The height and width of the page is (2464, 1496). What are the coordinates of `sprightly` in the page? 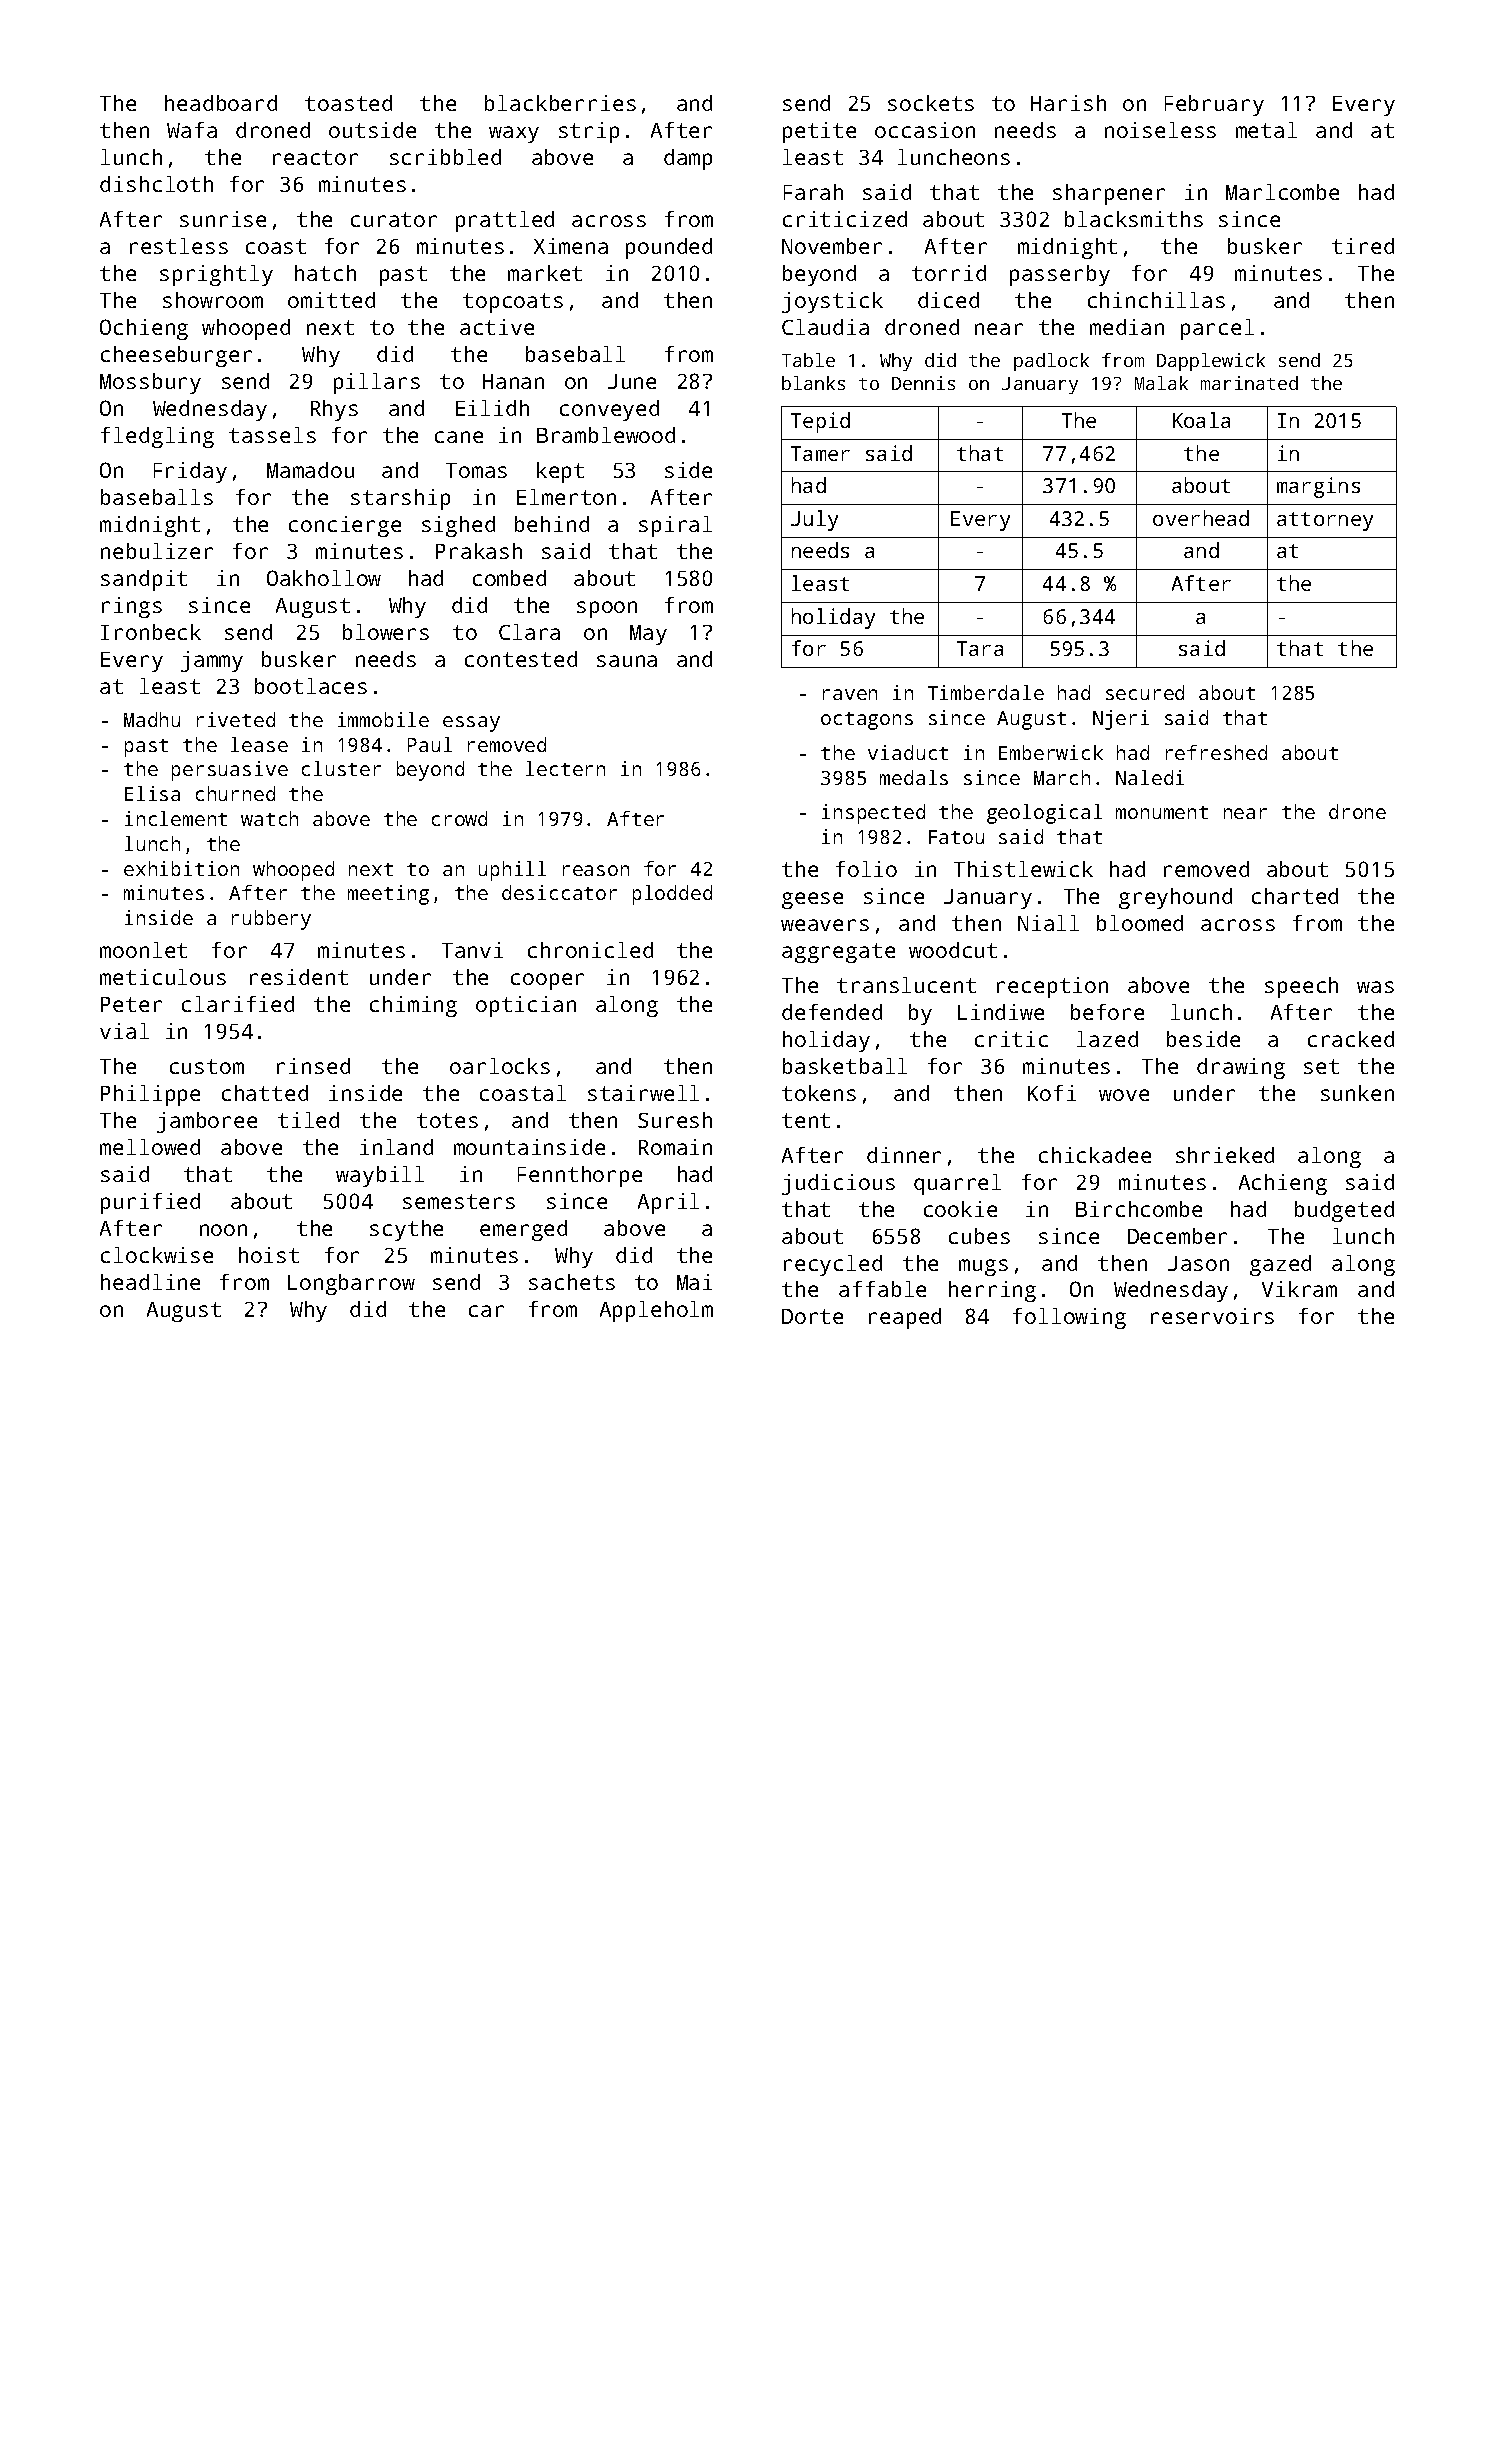 It's located at (216, 275).
